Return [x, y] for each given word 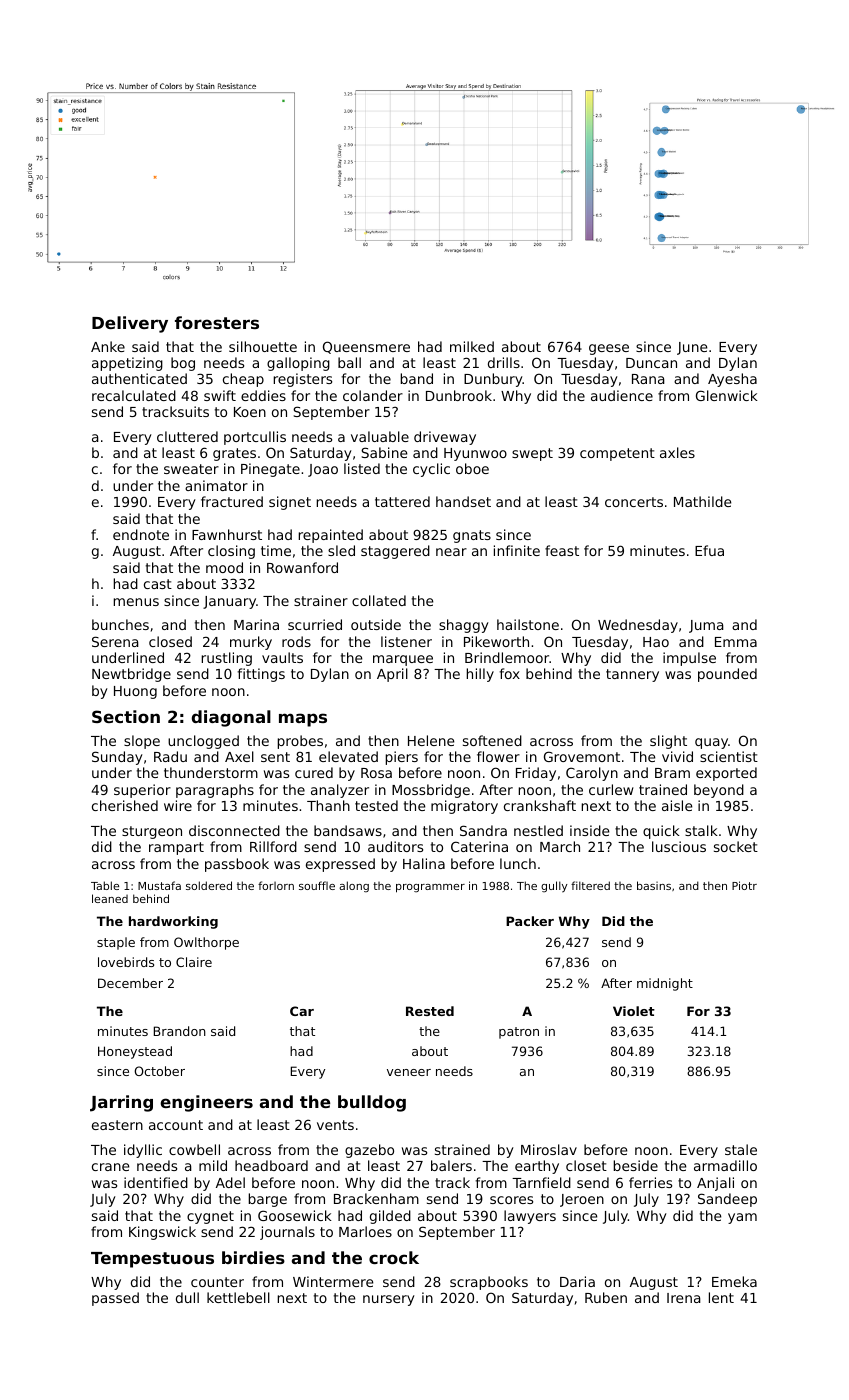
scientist [729, 756]
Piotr [744, 885]
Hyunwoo [475, 454]
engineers [206, 1103]
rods [296, 641]
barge [267, 1200]
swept [532, 454]
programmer [430, 888]
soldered [209, 885]
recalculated [134, 395]
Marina [256, 624]
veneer [409, 1072]
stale [741, 1149]
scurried [315, 624]
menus [136, 602]
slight [668, 742]
